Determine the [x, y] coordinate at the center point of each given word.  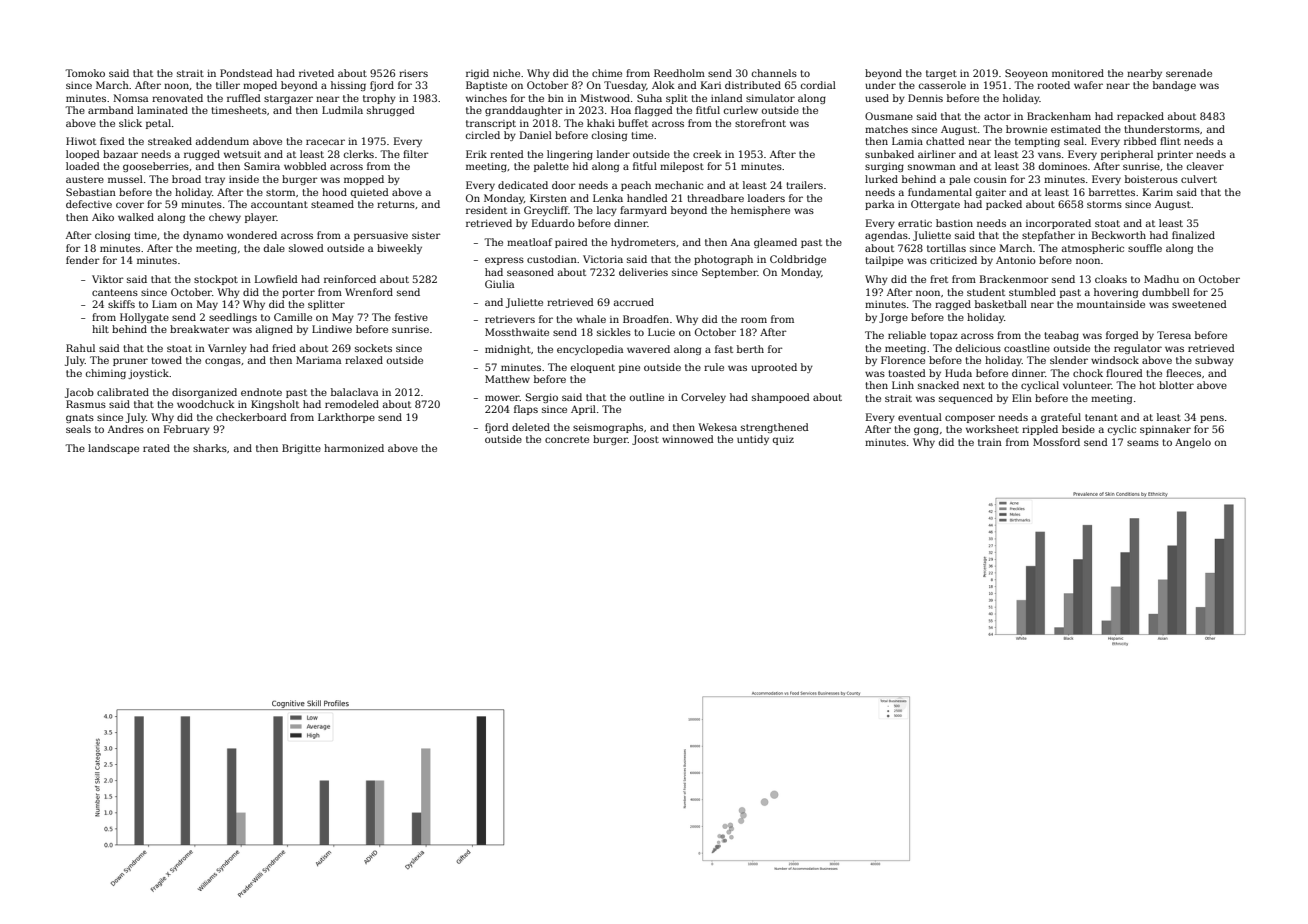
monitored [1078, 73]
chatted [945, 141]
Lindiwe [332, 329]
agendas [886, 236]
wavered [648, 349]
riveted [316, 73]
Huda [958, 373]
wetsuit [242, 154]
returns [396, 204]
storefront [760, 123]
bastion [954, 223]
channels [774, 73]
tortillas [946, 248]
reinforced [350, 279]
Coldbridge [798, 260]
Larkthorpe [346, 418]
